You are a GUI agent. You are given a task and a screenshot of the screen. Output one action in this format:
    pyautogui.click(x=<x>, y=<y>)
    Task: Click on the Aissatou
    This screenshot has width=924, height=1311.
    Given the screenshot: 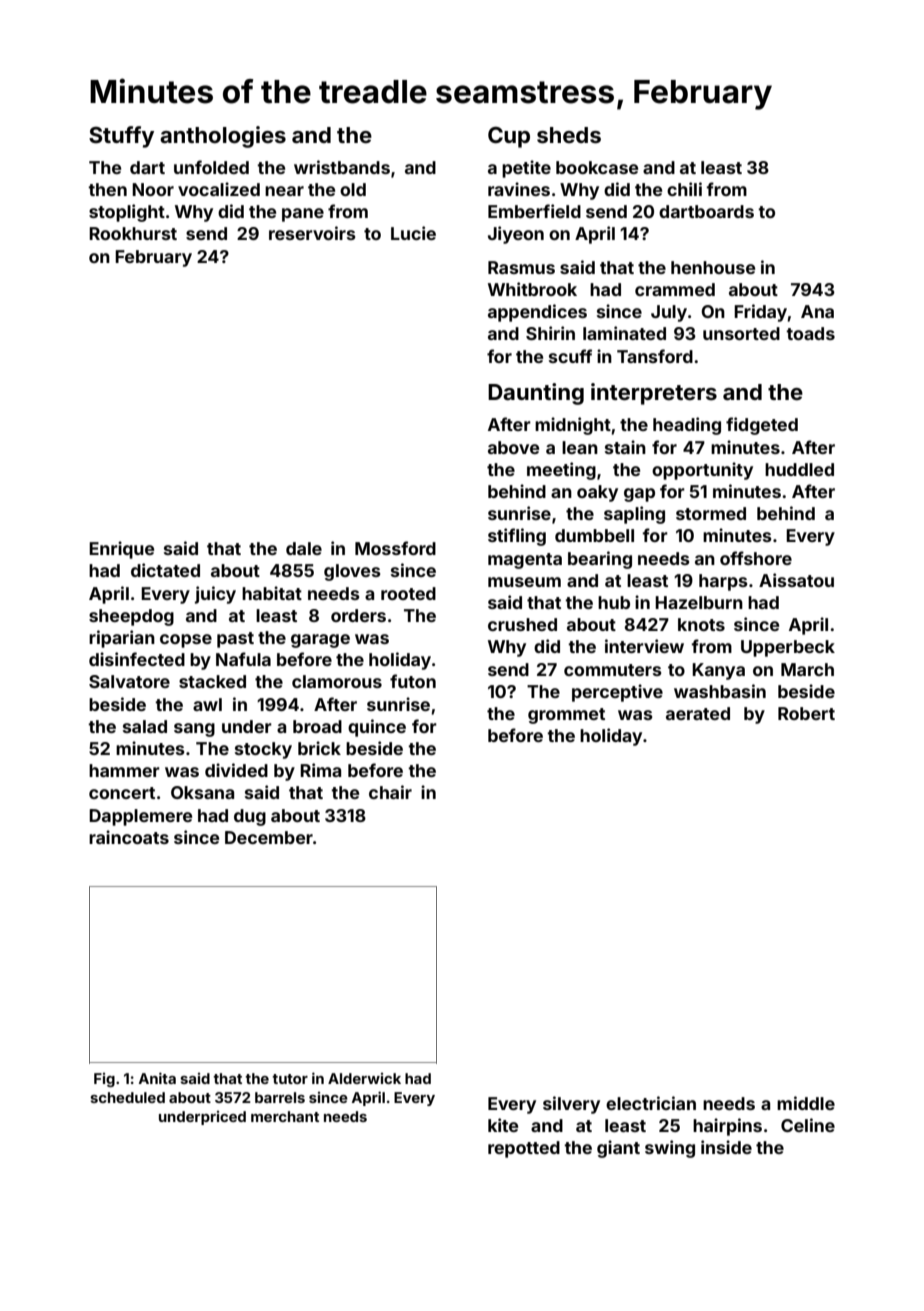 What is the action you would take?
    pyautogui.click(x=796, y=580)
